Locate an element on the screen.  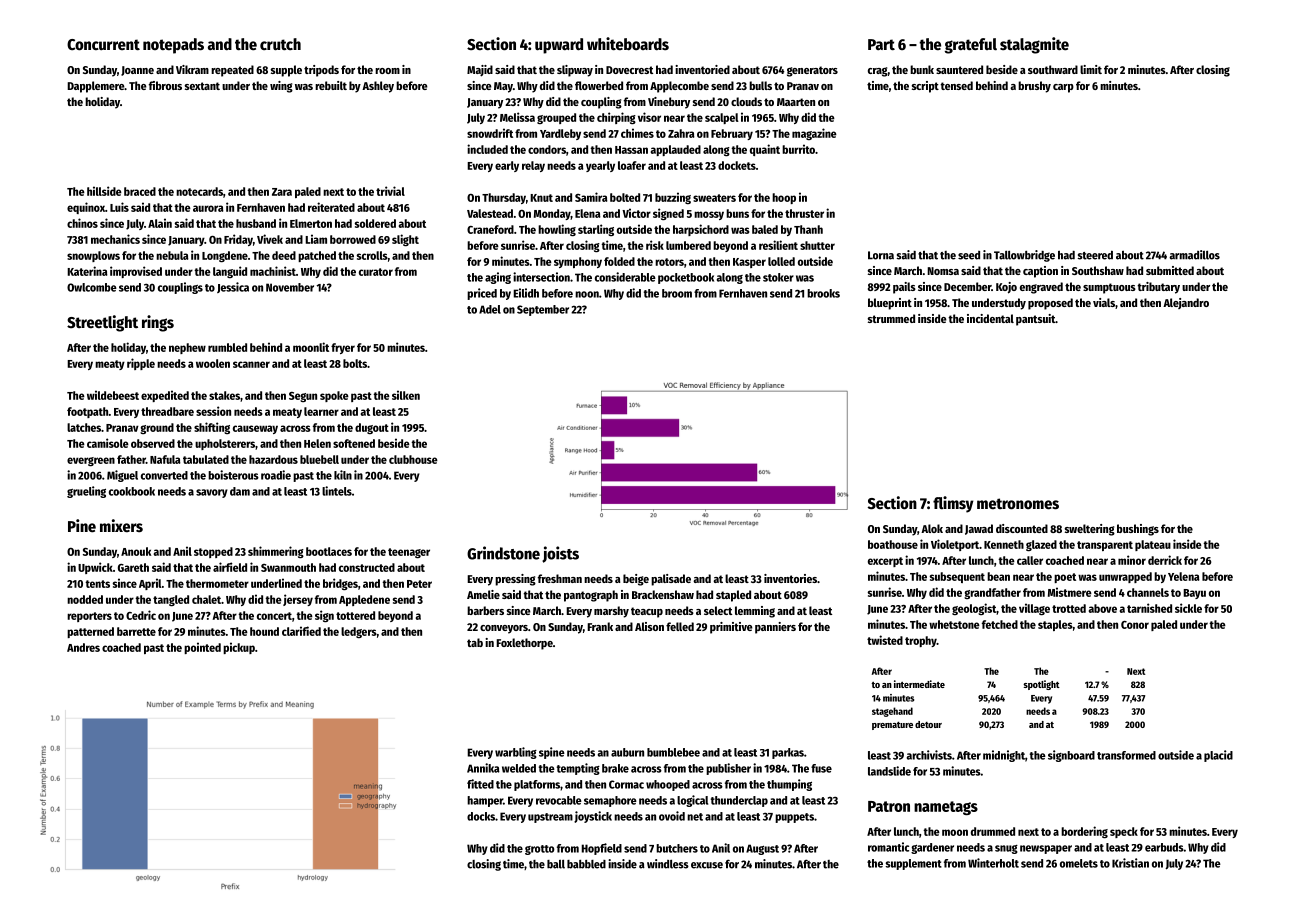
slipway is located at coordinates (575, 71).
